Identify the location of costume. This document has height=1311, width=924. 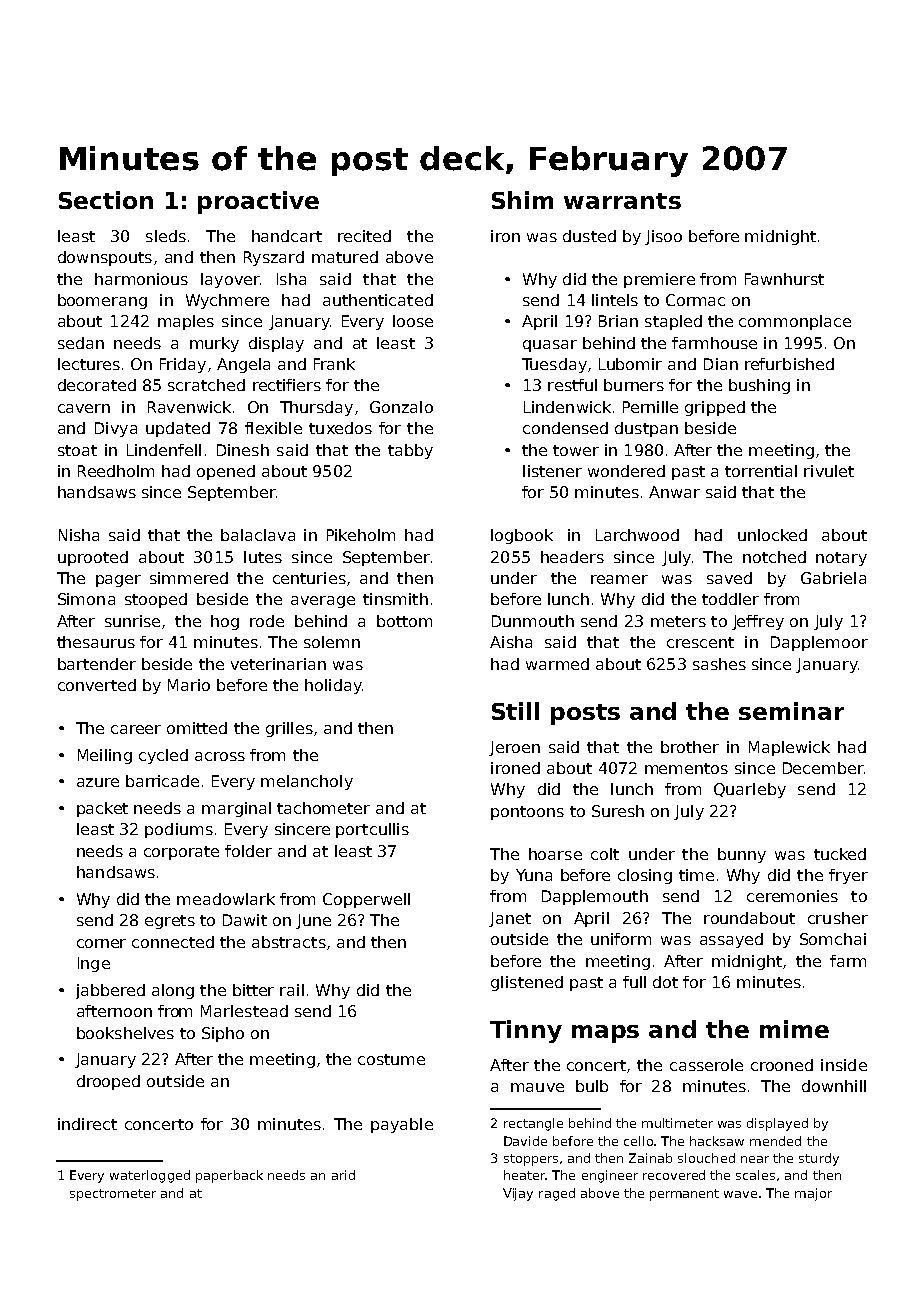
(391, 1059).
